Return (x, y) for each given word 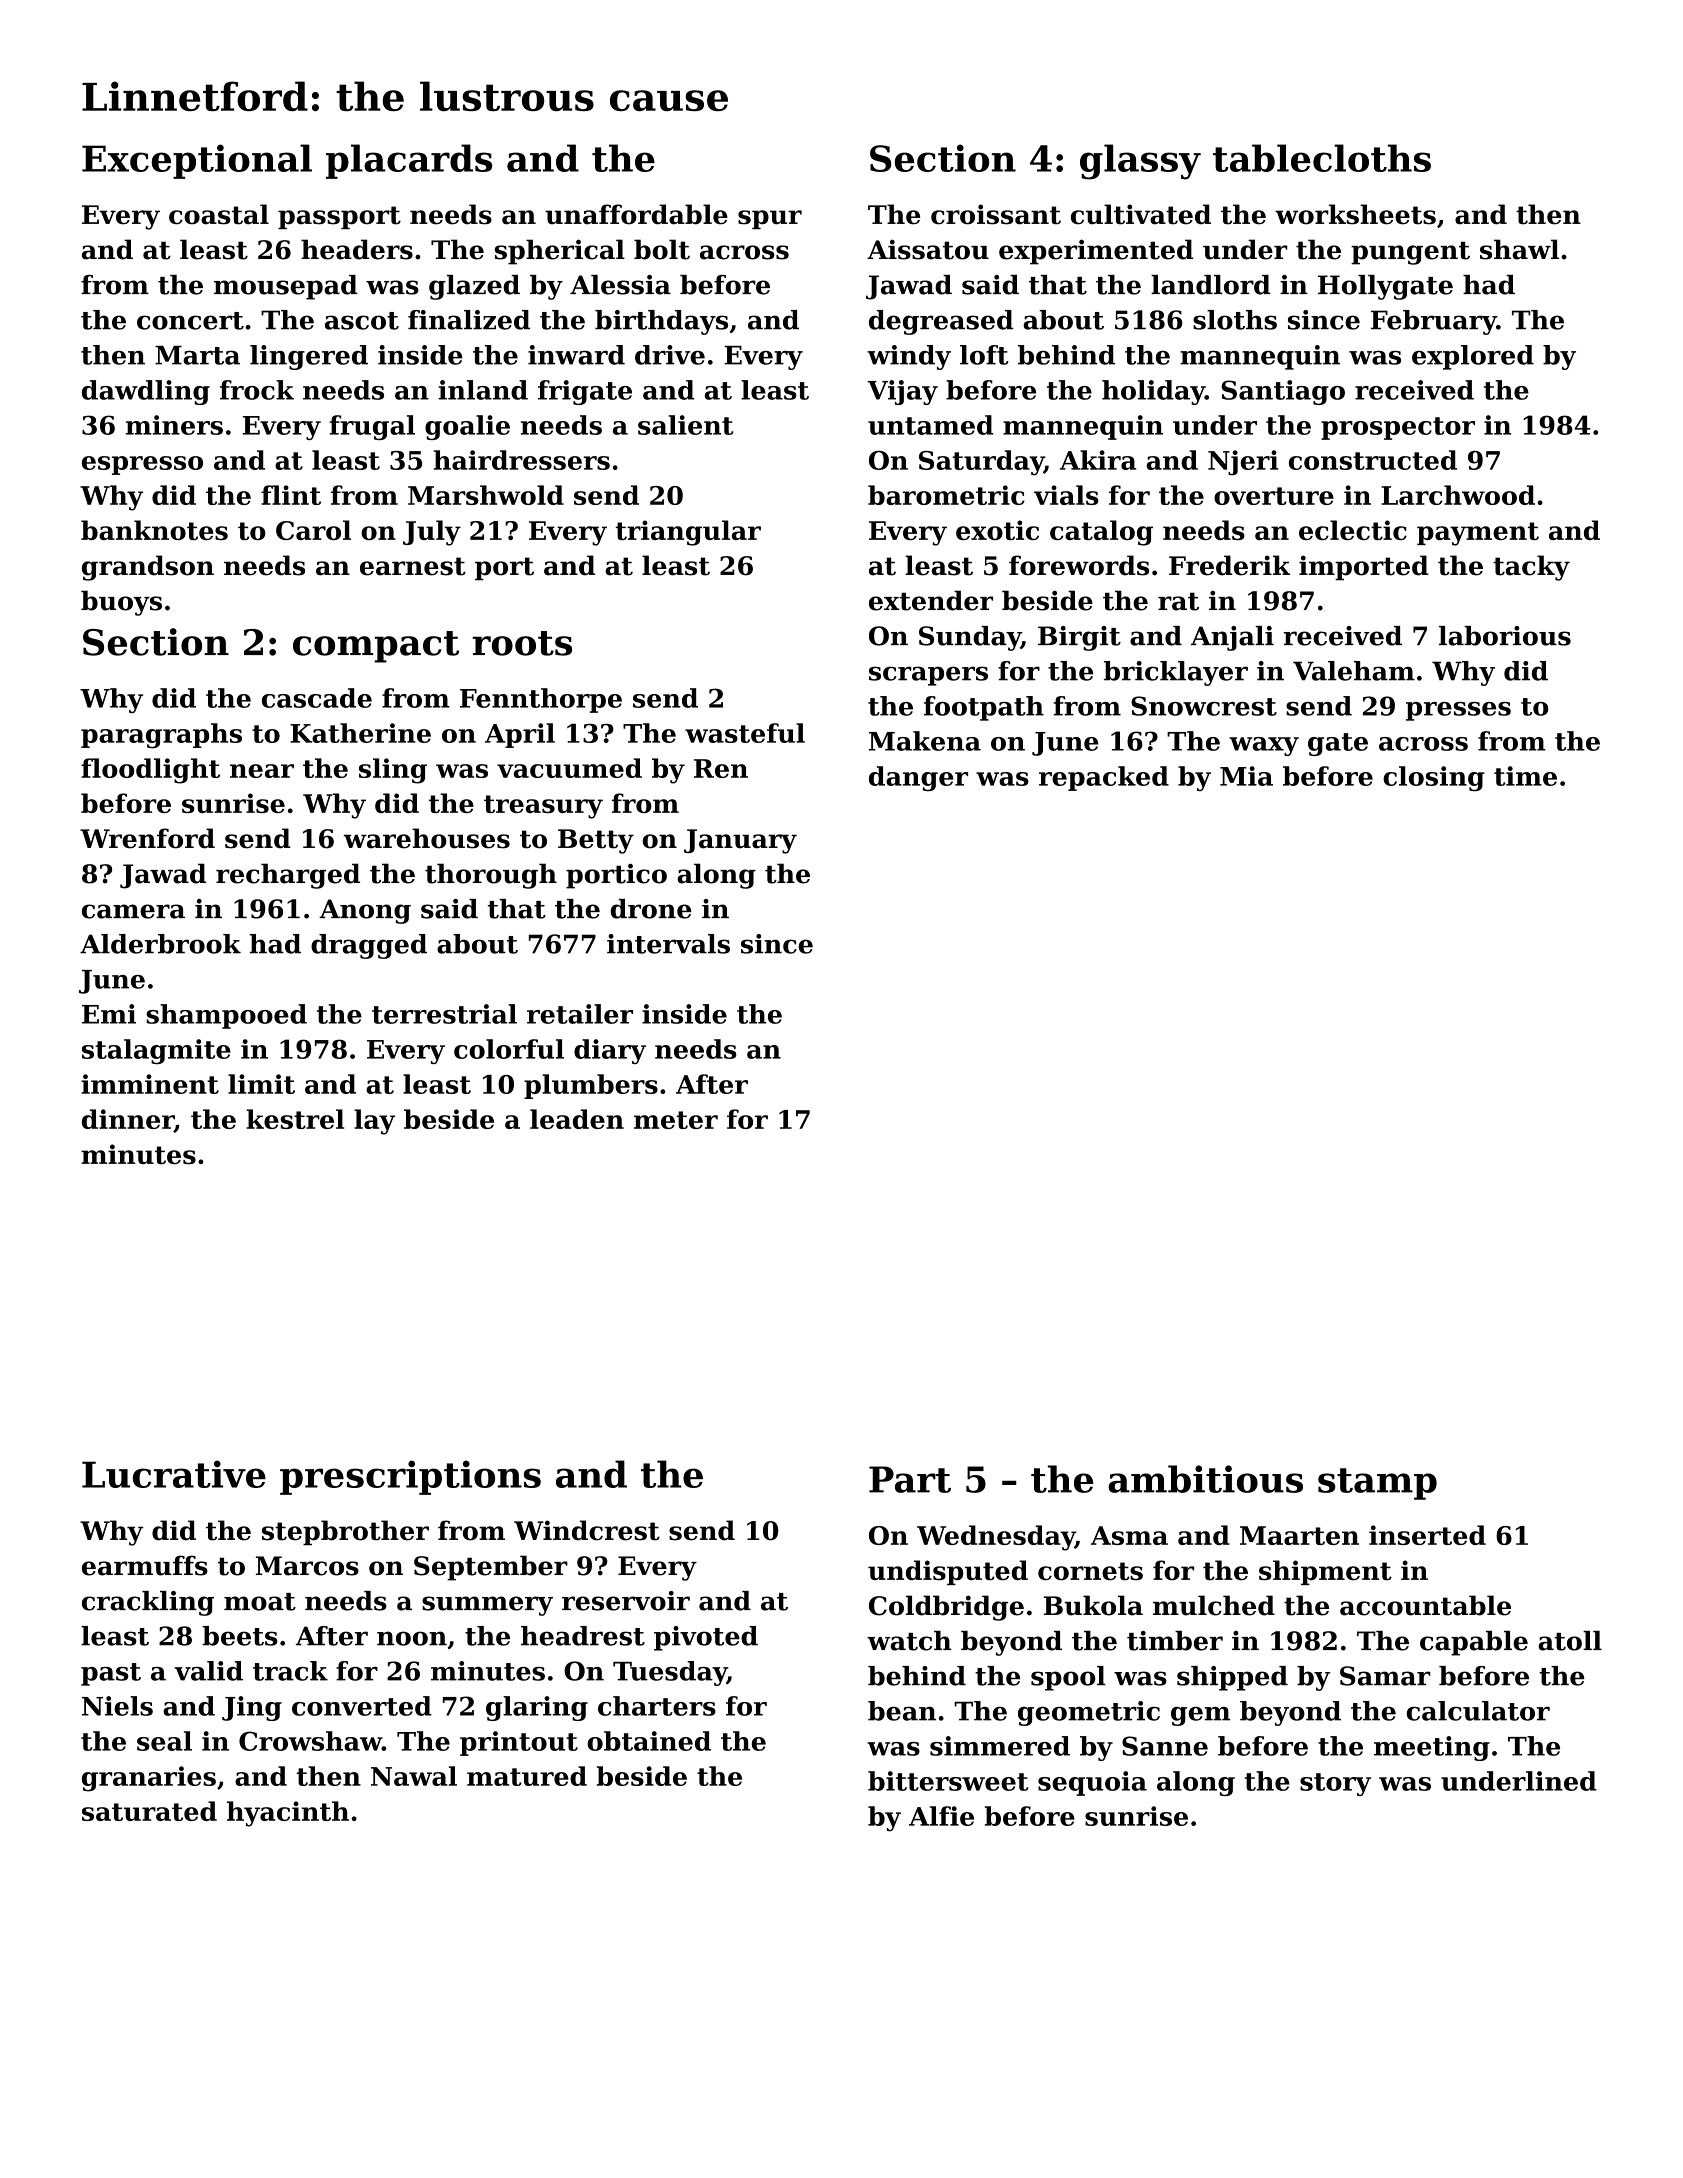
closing (1434, 778)
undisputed (948, 1572)
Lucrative (174, 1474)
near (262, 771)
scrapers (928, 676)
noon (412, 1638)
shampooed (226, 1016)
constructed (1373, 460)
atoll (1570, 1641)
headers (357, 249)
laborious (1505, 636)
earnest (413, 566)
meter (676, 1120)
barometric (946, 495)
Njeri (1243, 463)
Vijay (902, 392)
